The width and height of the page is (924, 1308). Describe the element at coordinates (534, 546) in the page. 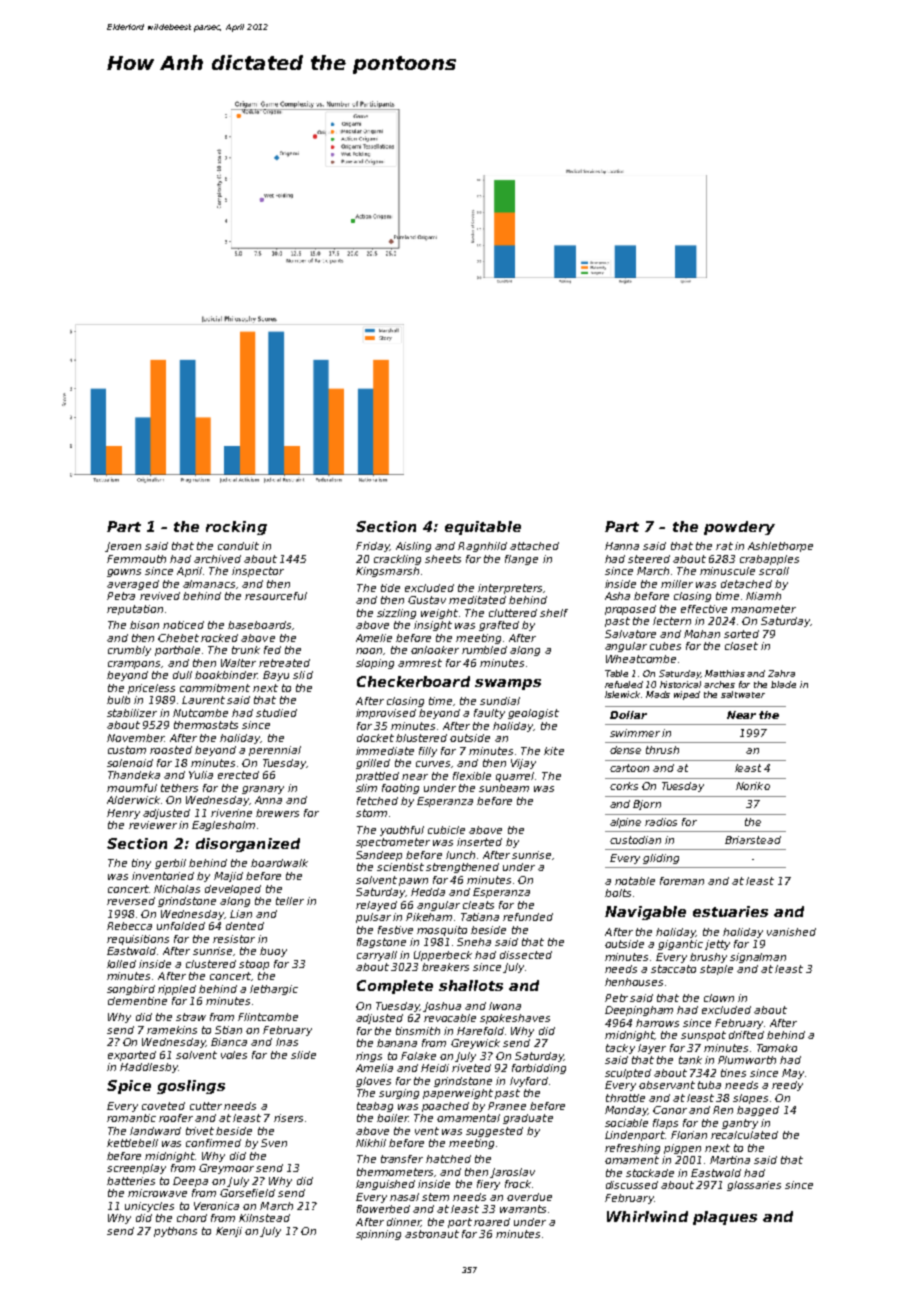

I see `attached` at that location.
